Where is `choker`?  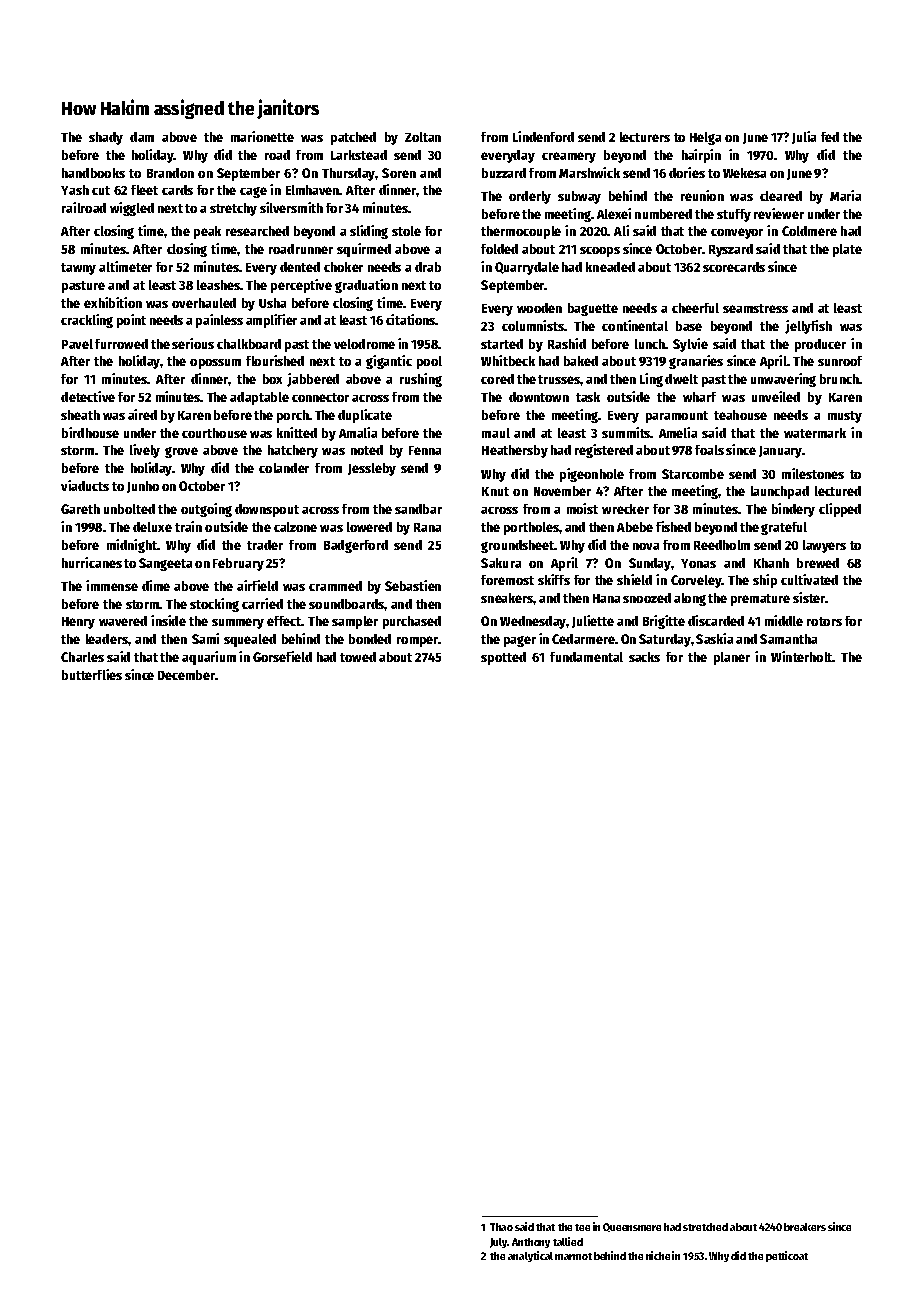
choker is located at coordinates (343, 267).
